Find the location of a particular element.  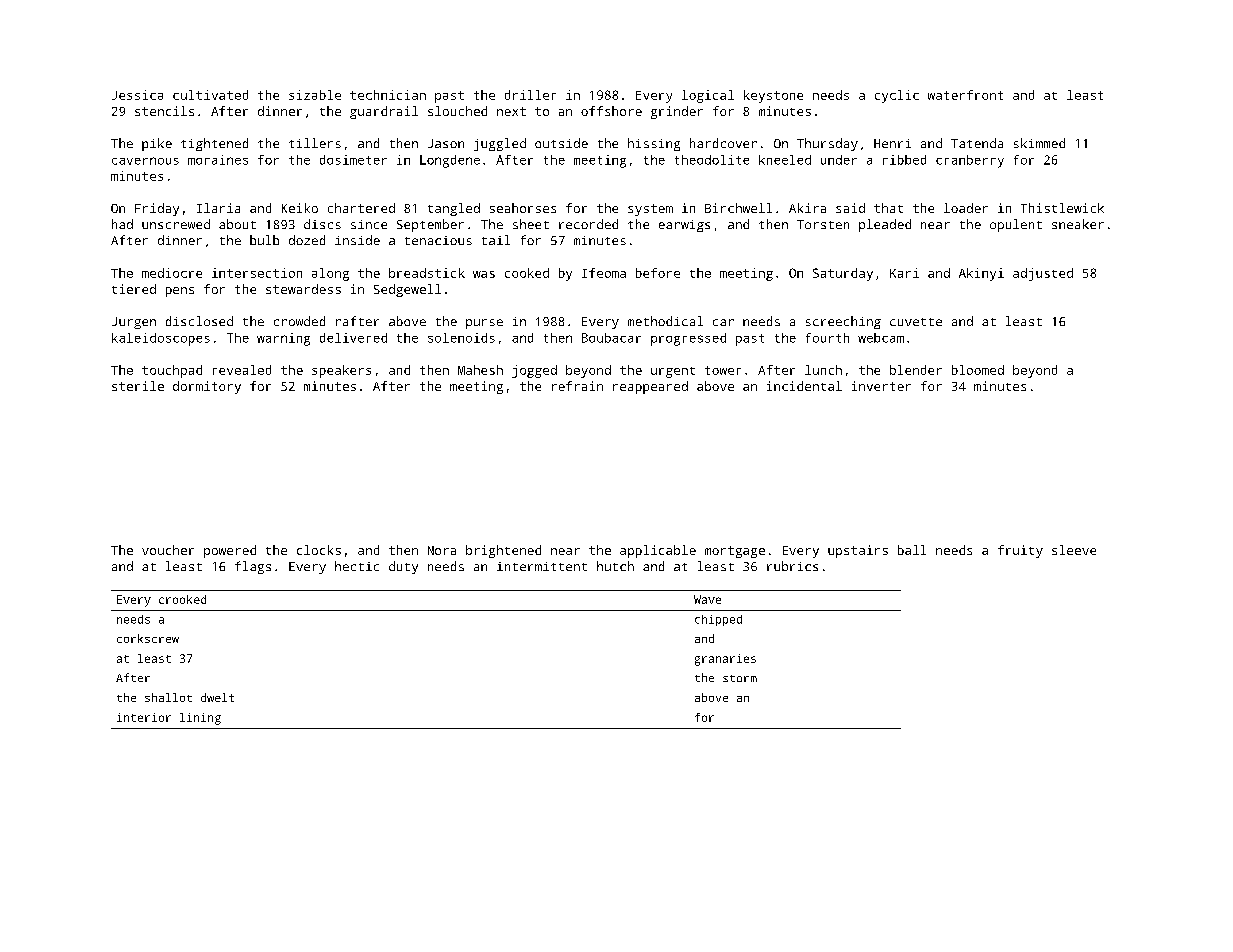

Henri is located at coordinates (892, 143).
